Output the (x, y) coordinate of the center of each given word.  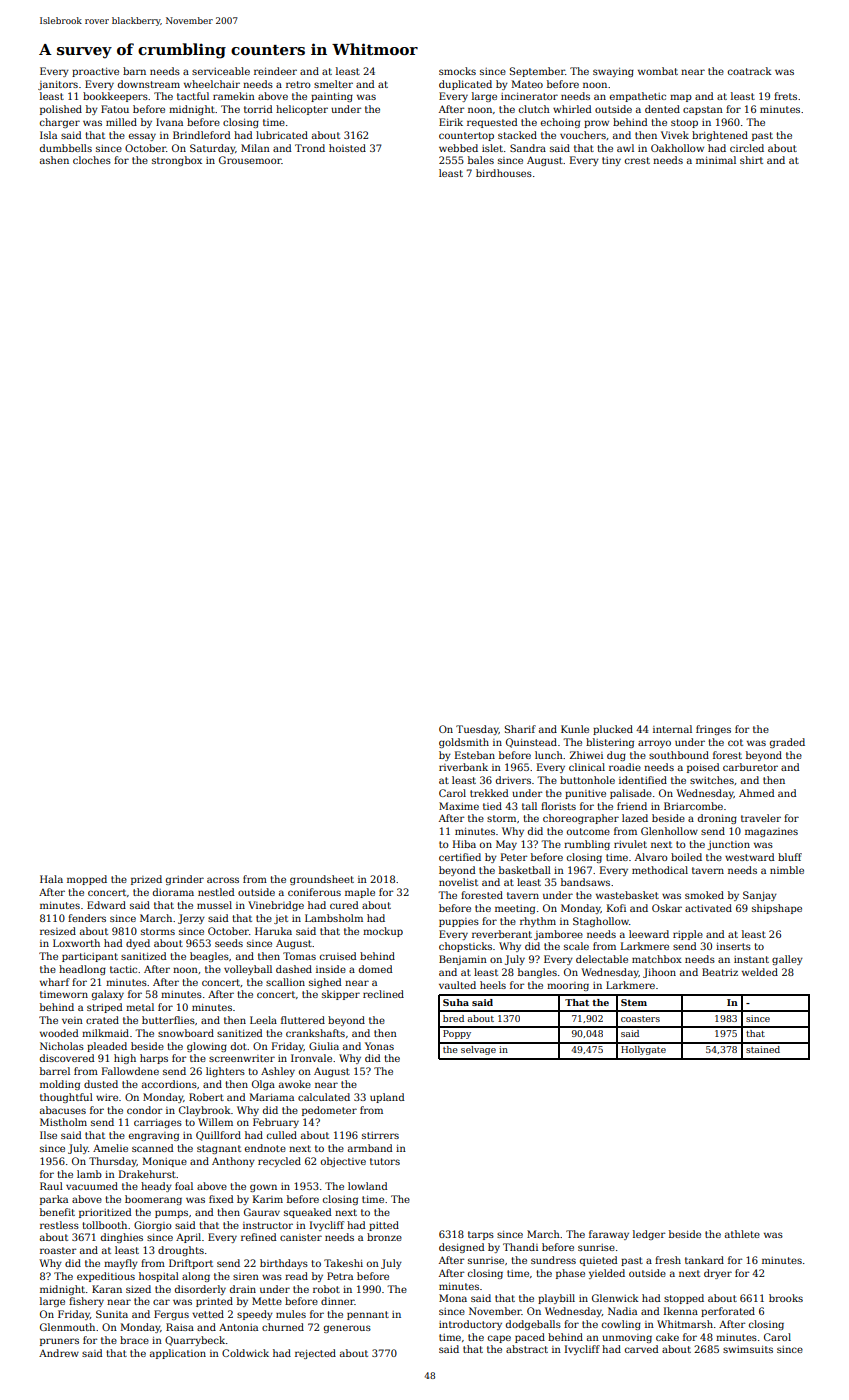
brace (134, 1340)
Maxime (459, 806)
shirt (751, 160)
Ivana (169, 122)
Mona (453, 1298)
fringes (713, 730)
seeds (229, 943)
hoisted (347, 148)
